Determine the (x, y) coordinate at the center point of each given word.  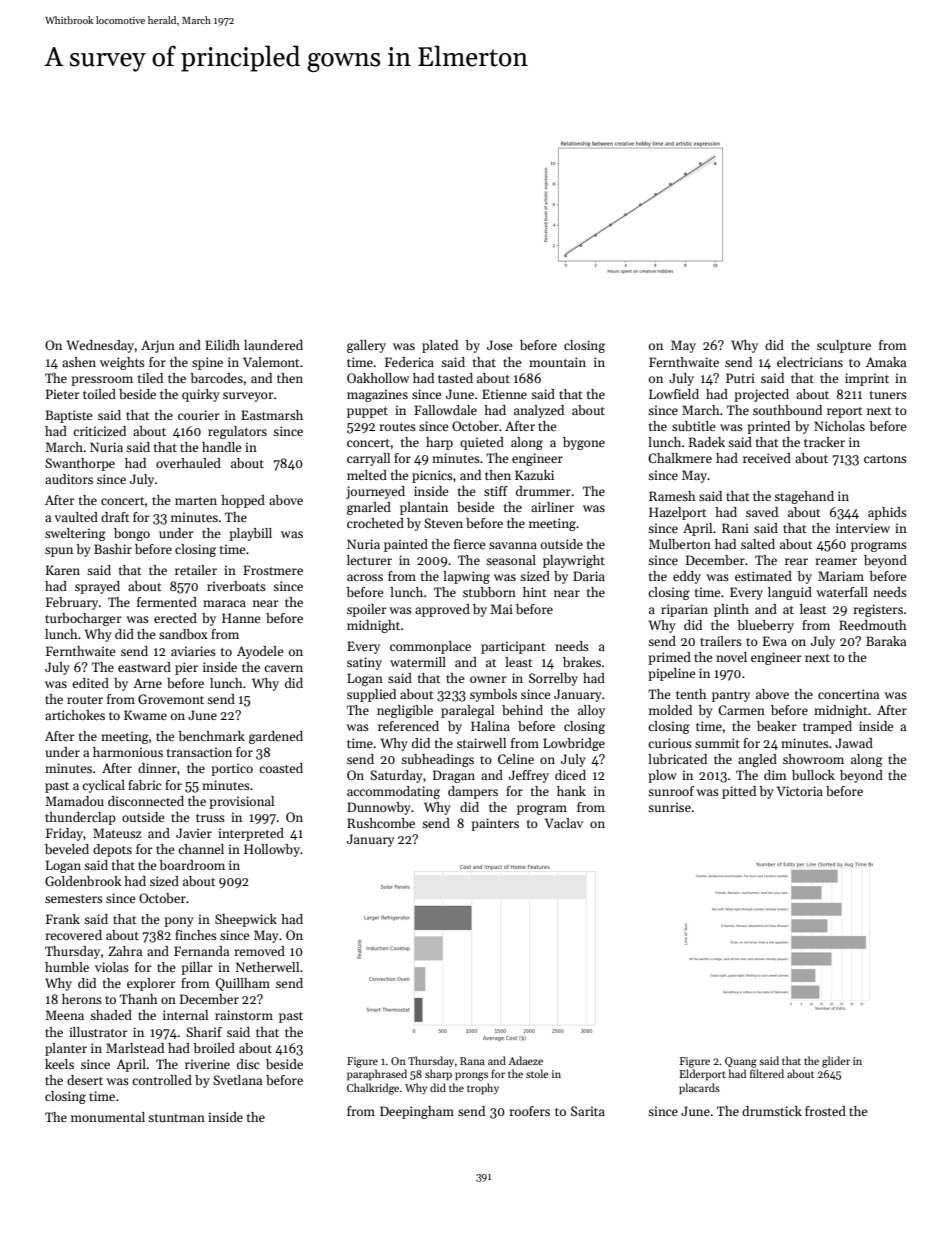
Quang (741, 1062)
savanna (513, 545)
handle (221, 447)
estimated (763, 576)
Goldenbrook (83, 881)
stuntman (176, 1118)
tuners (888, 395)
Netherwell (267, 967)
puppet (367, 412)
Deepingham (417, 1112)
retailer (196, 570)
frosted (825, 1111)
